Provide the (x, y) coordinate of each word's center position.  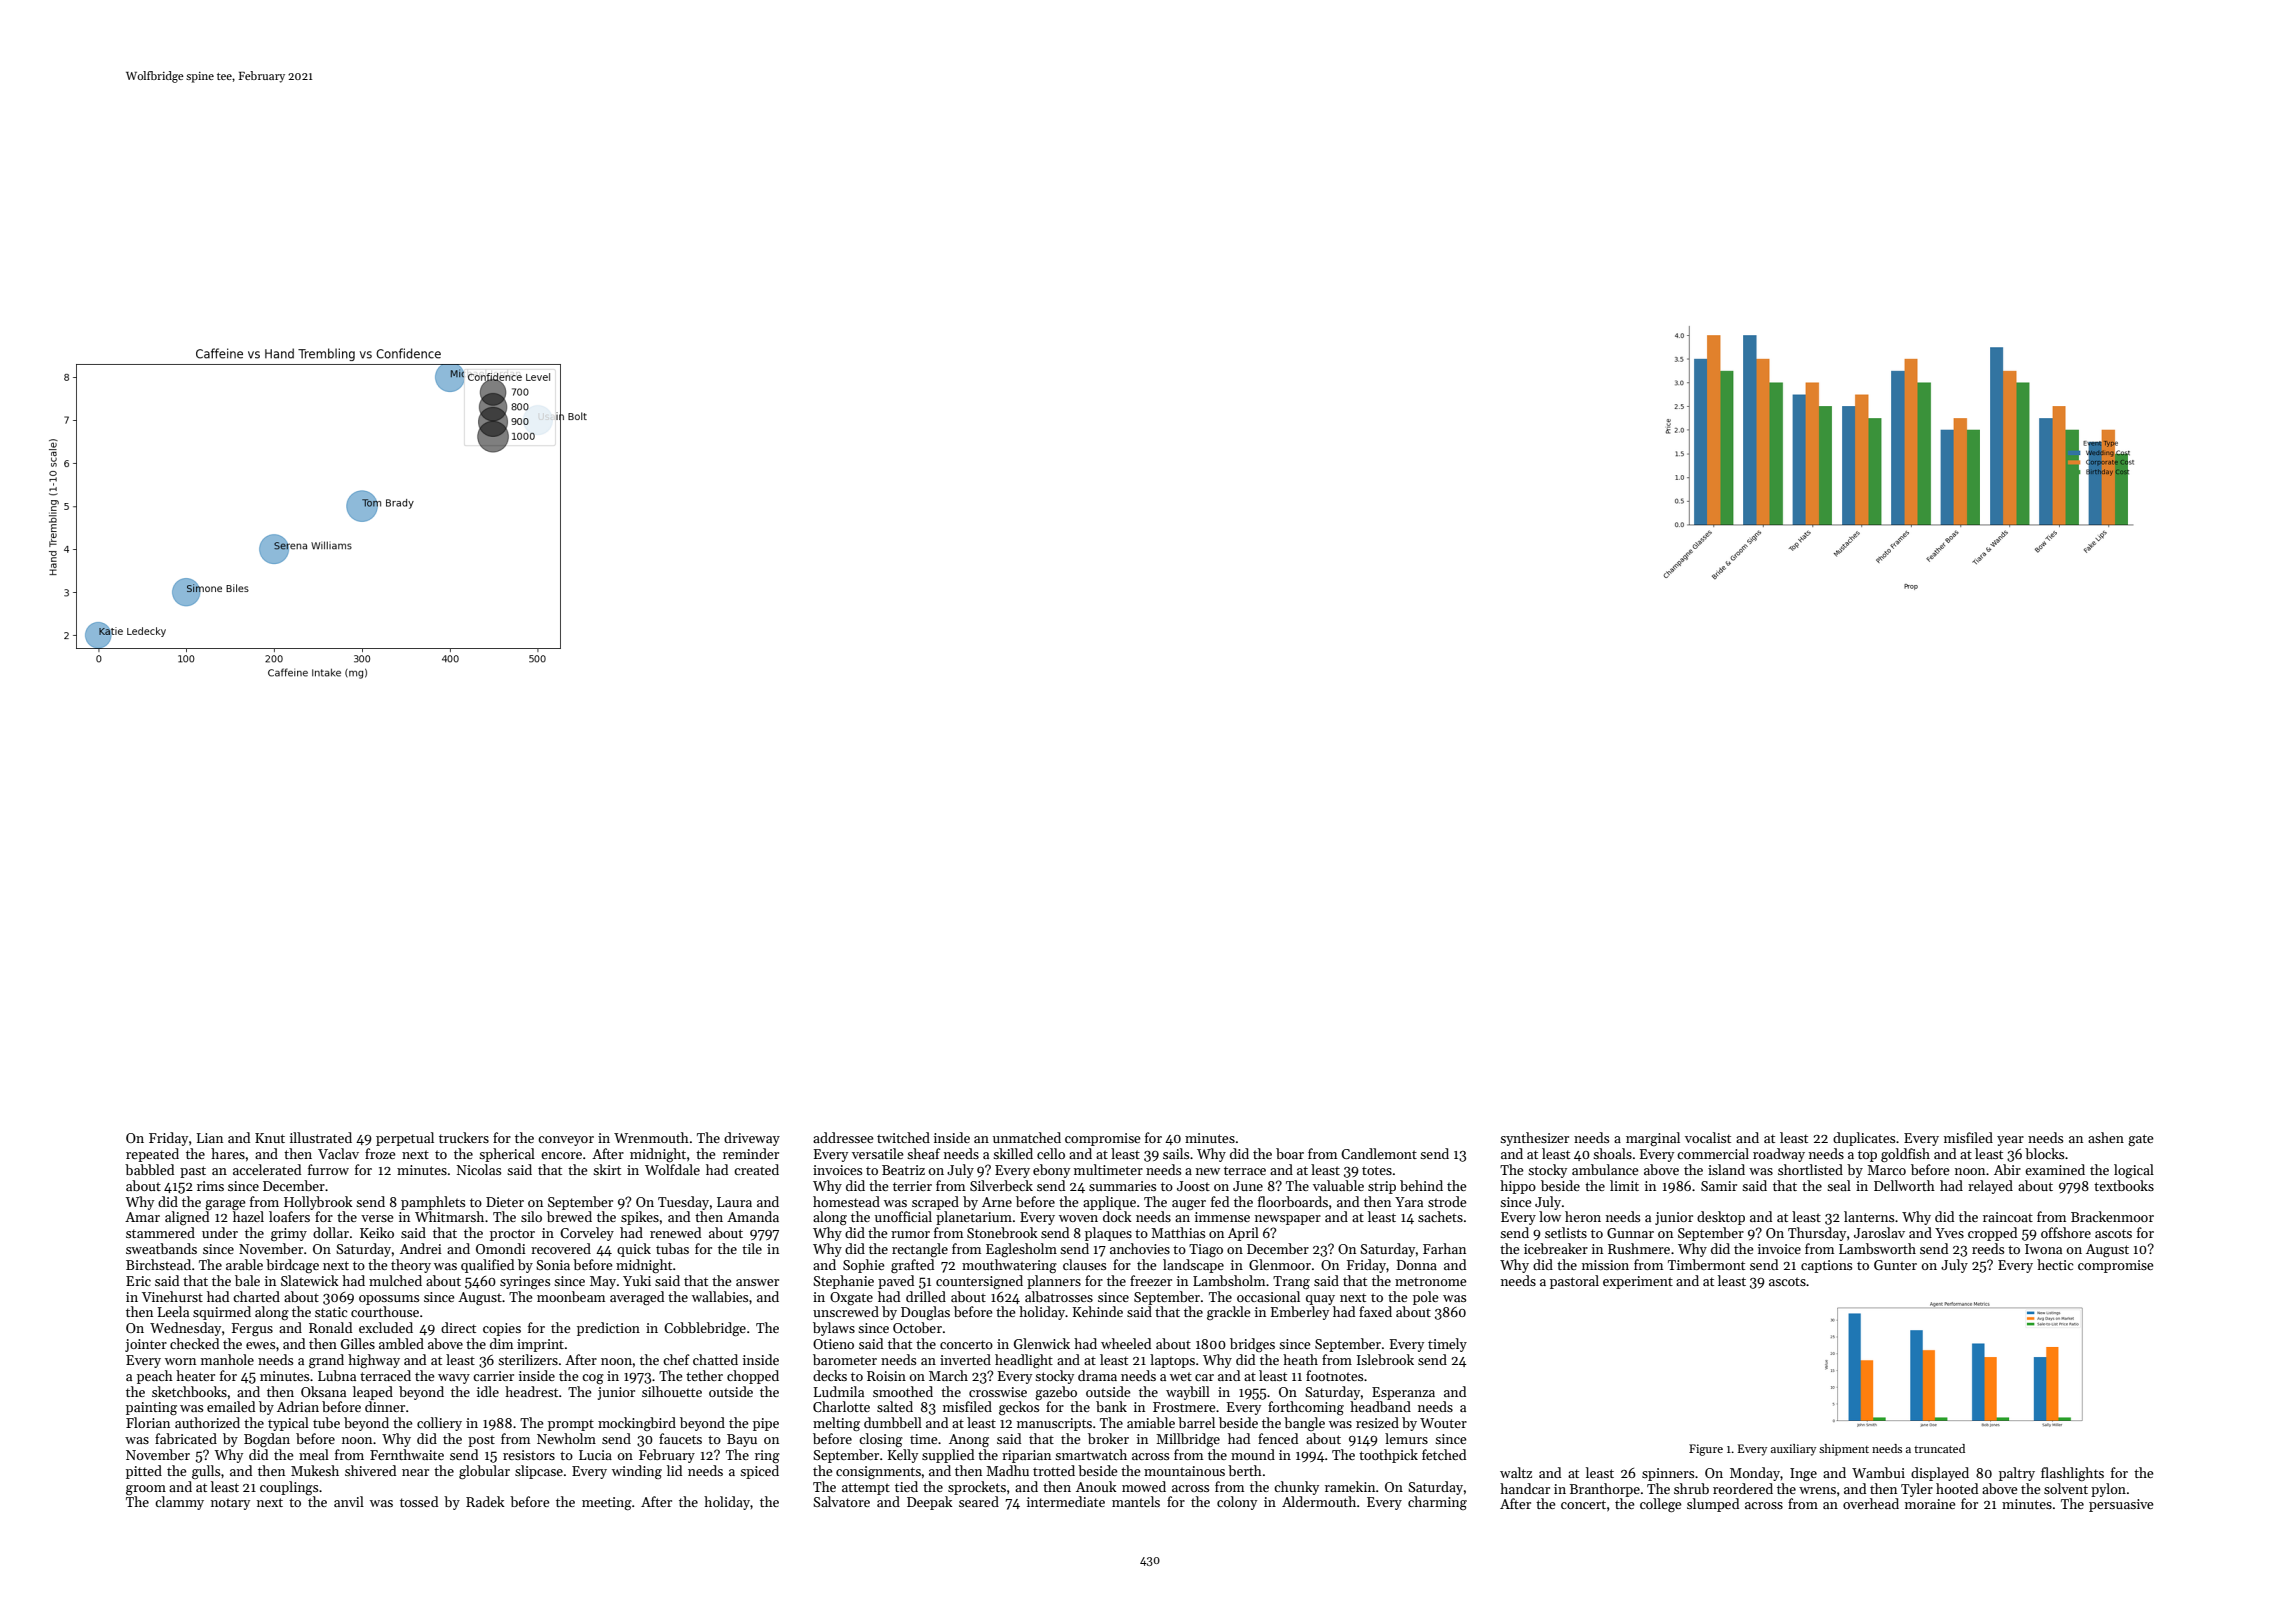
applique (1109, 1203)
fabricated (186, 1438)
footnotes (1334, 1375)
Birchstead (158, 1264)
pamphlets (433, 1203)
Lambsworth (1877, 1248)
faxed (1375, 1311)
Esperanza (1403, 1393)
